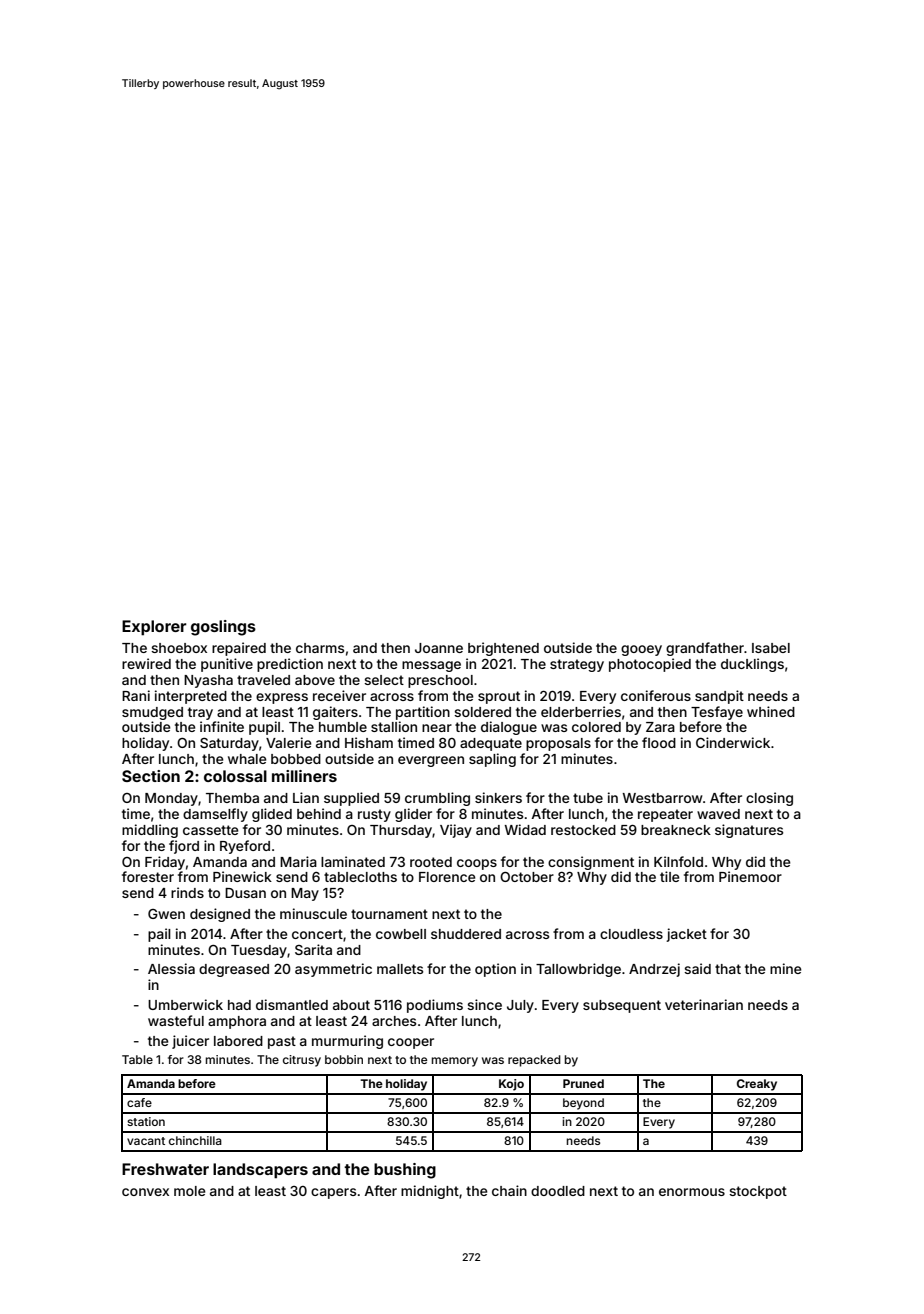 Image resolution: width=924 pixels, height=1314 pixels. What do you see at coordinates (210, 830) in the document?
I see `cassette` at bounding box center [210, 830].
